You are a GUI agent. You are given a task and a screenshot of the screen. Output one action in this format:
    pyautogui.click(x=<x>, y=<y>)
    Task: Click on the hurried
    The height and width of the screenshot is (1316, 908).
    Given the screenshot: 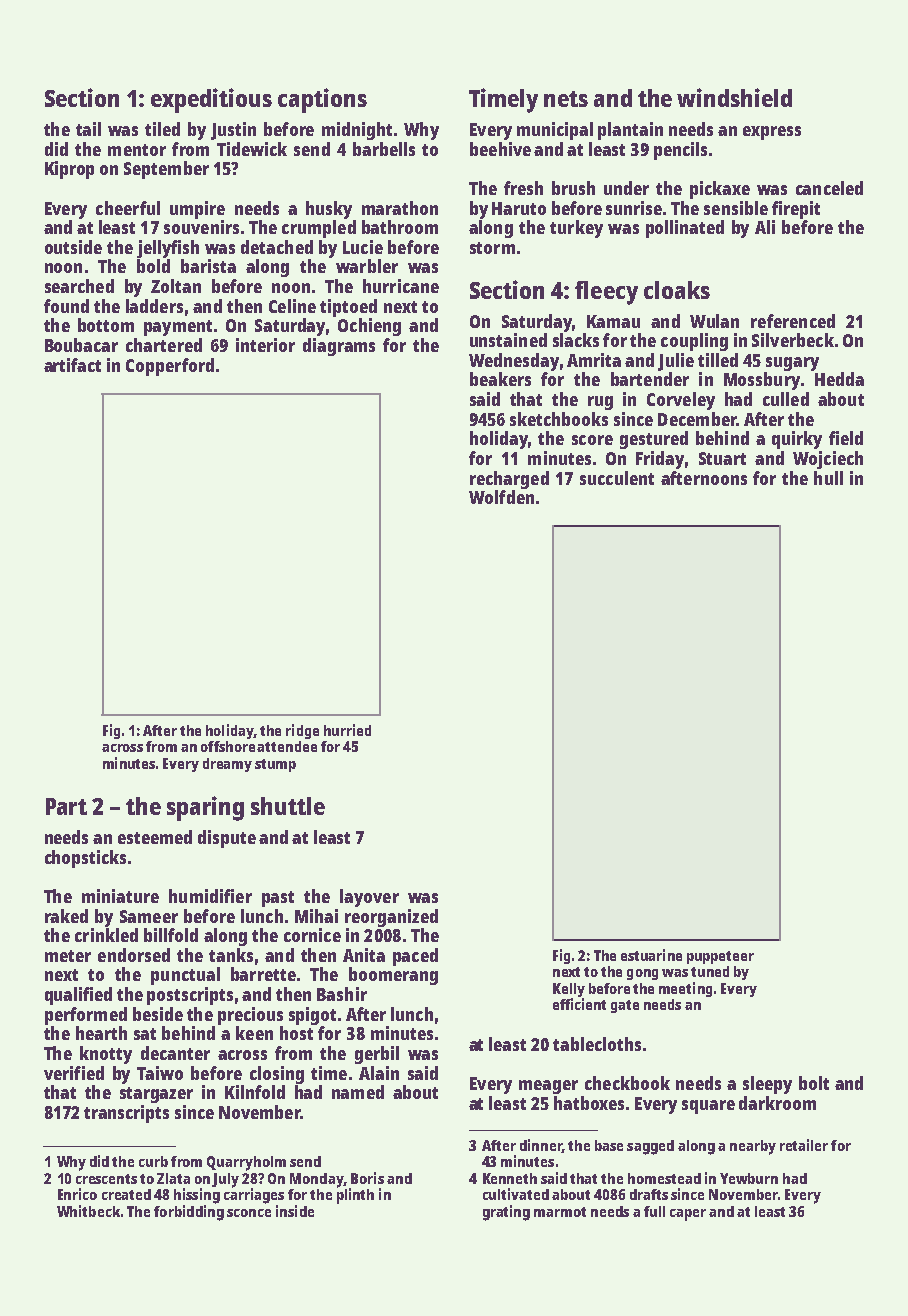 What is the action you would take?
    pyautogui.click(x=347, y=730)
